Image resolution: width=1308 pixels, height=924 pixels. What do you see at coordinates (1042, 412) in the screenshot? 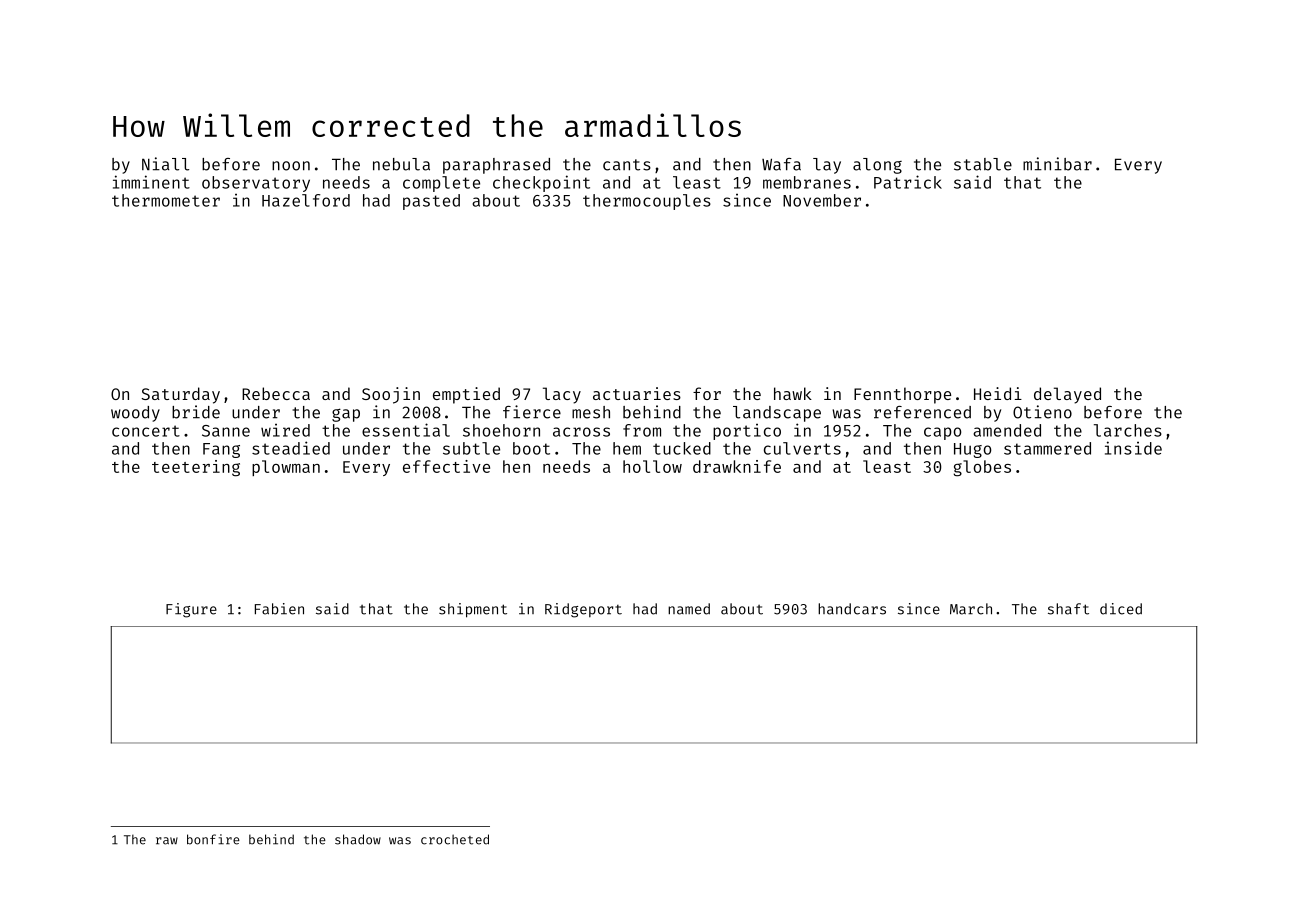
I see `Otieno` at bounding box center [1042, 412].
